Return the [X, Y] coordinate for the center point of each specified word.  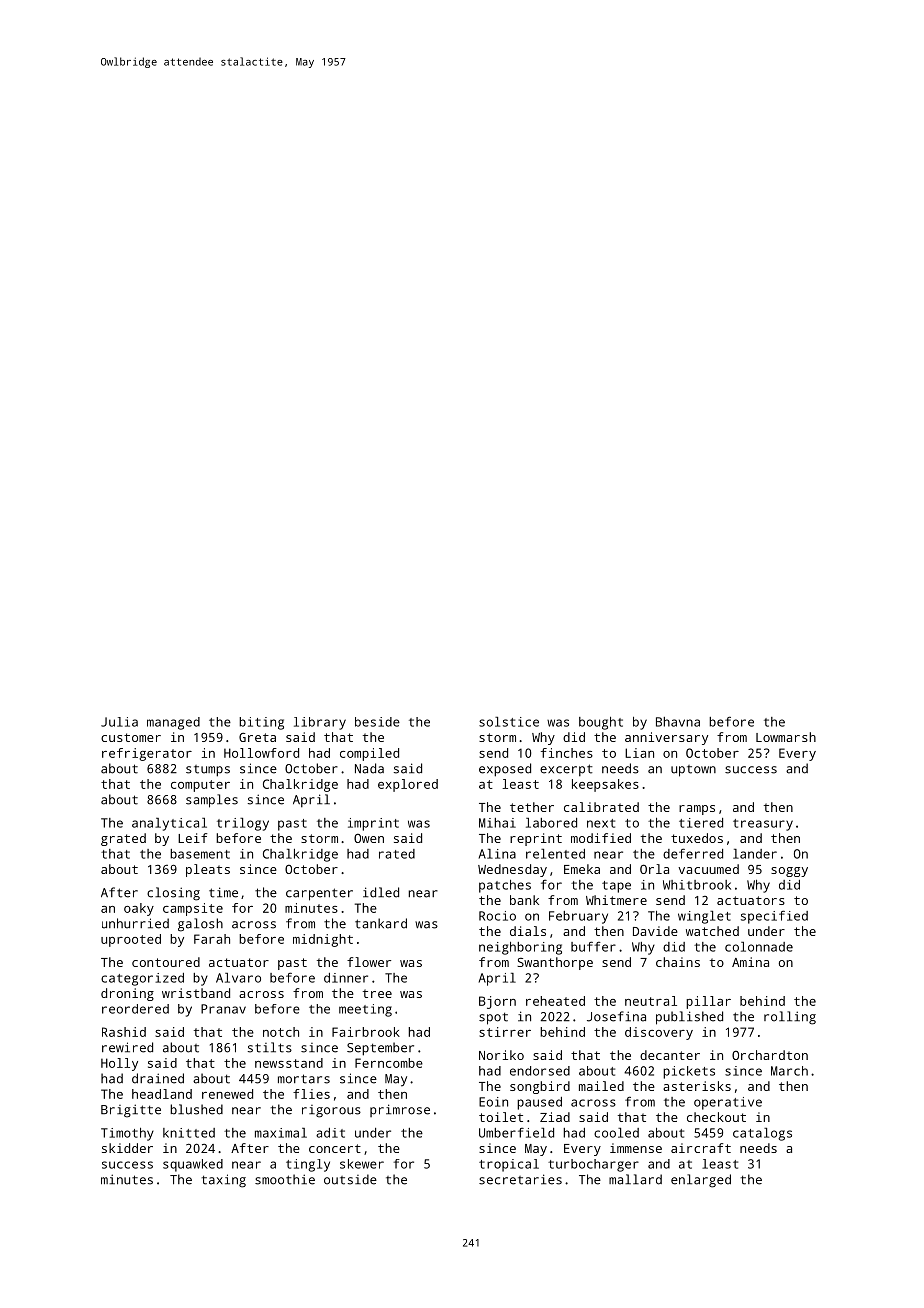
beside [377, 722]
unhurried [135, 923]
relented [555, 854]
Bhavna [678, 722]
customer [131, 737]
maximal [281, 1133]
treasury [763, 825]
